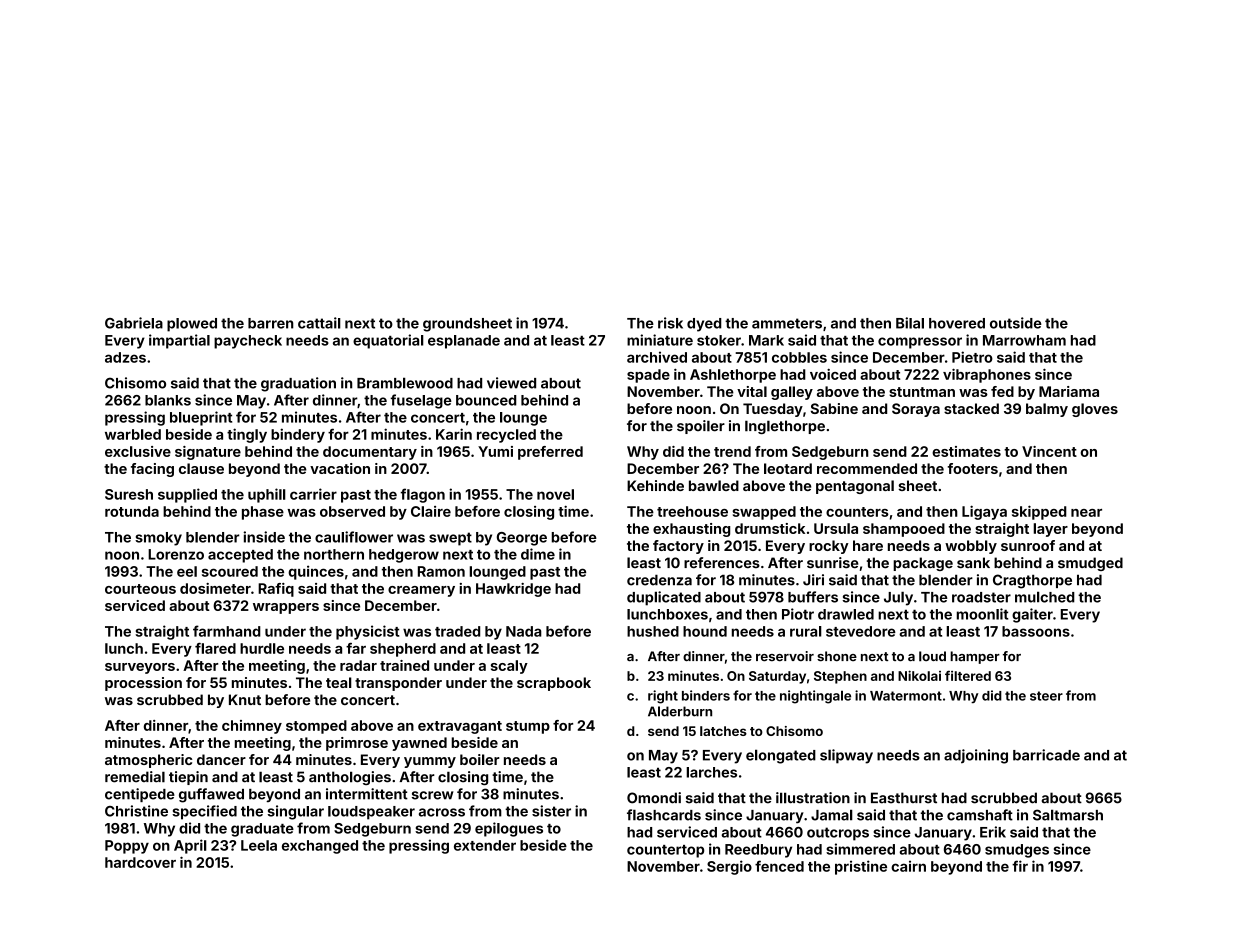  I want to click on voiced, so click(833, 374).
